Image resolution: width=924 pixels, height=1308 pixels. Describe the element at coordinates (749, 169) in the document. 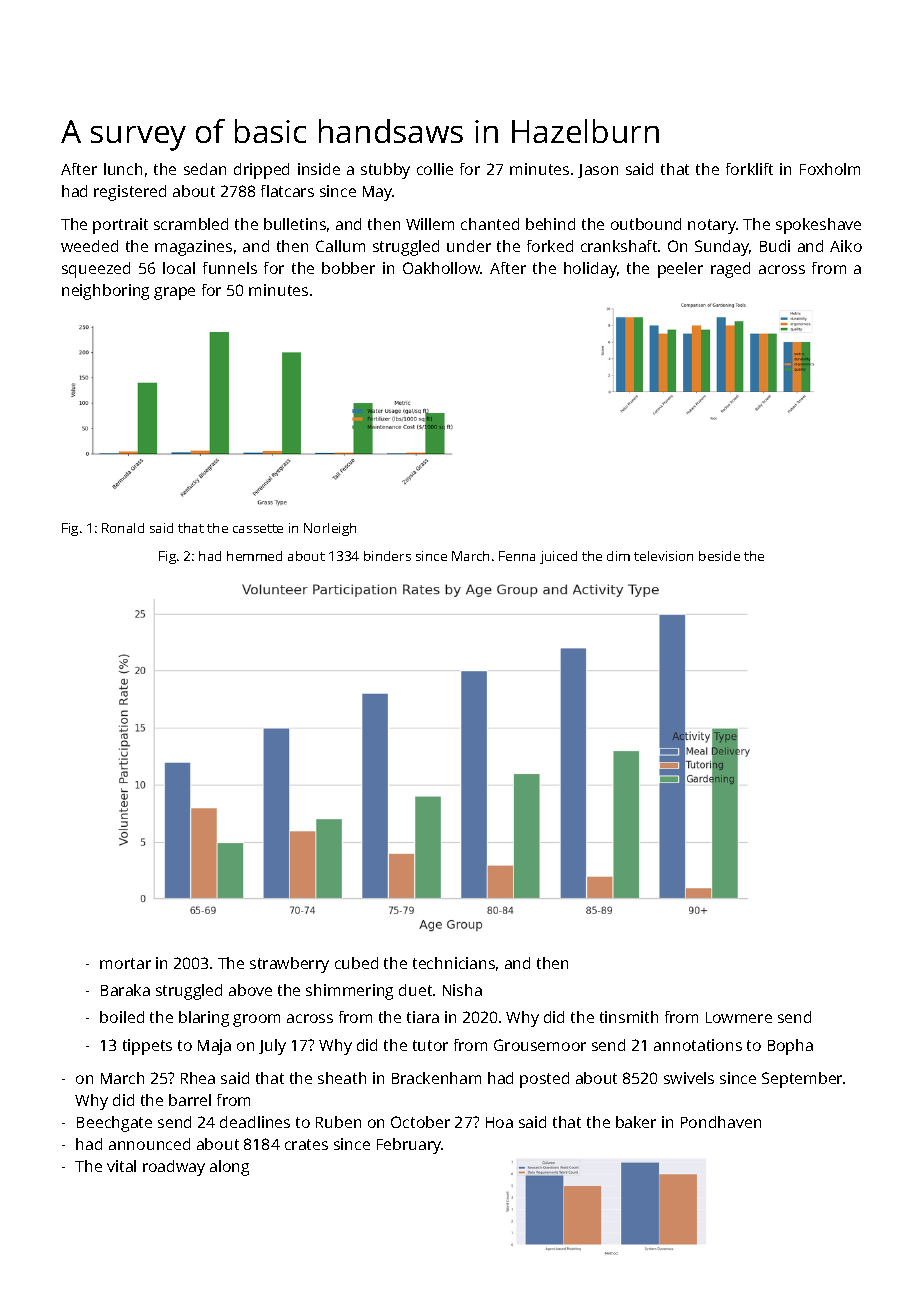

I see `forklift` at that location.
